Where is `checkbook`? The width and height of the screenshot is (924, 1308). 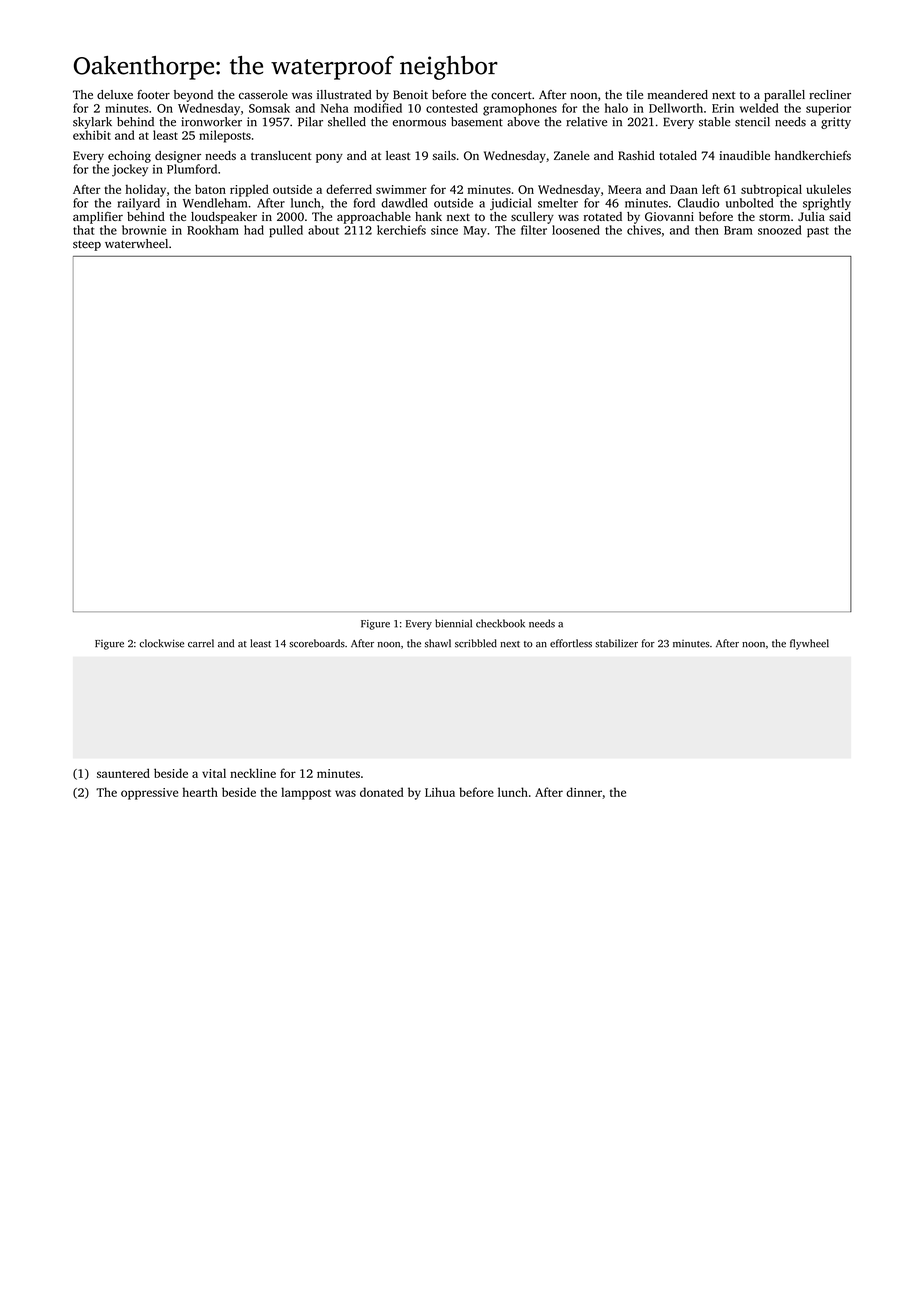
checkbook is located at coordinates (500, 623).
